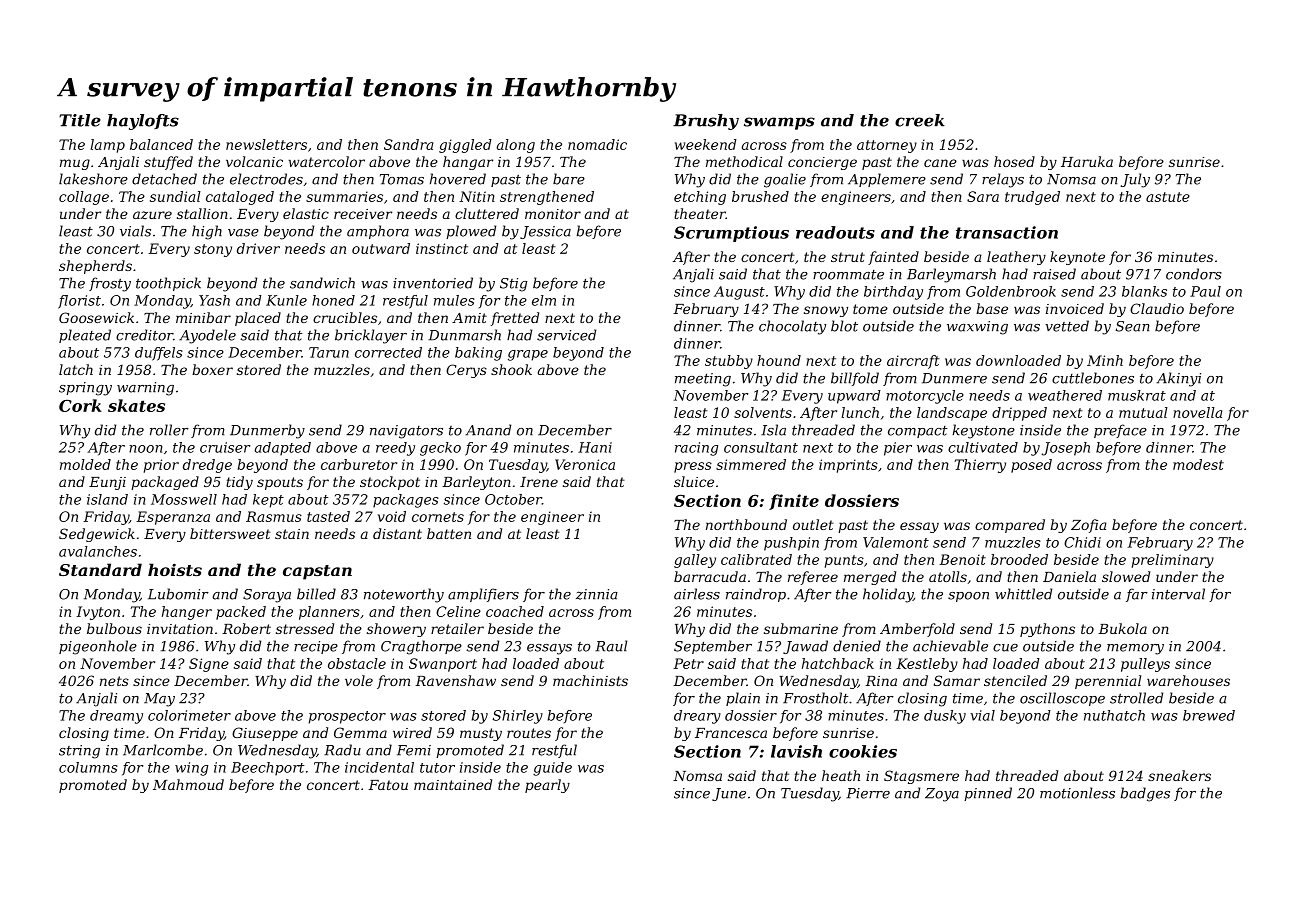 Image resolution: width=1308 pixels, height=924 pixels. I want to click on shepherds, so click(95, 267).
